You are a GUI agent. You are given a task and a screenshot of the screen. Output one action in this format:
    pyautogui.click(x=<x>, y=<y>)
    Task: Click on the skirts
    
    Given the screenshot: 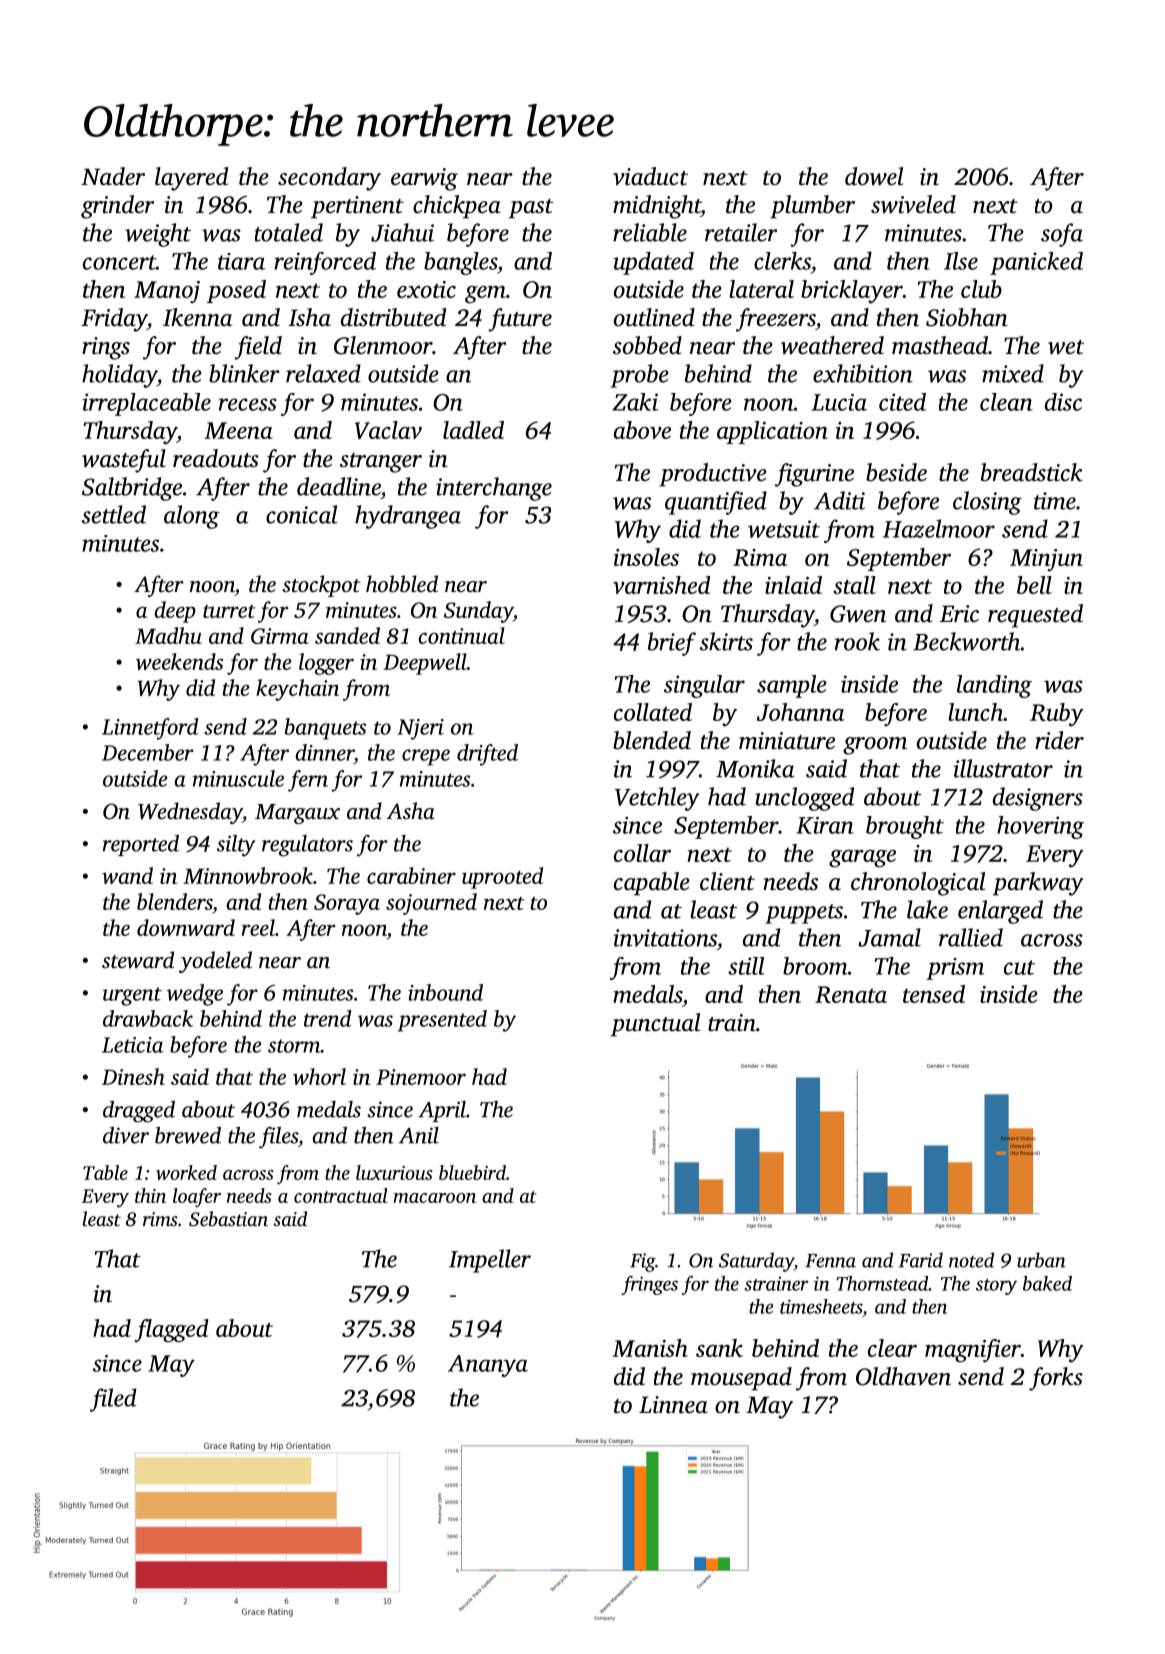 What is the action you would take?
    pyautogui.click(x=726, y=641)
